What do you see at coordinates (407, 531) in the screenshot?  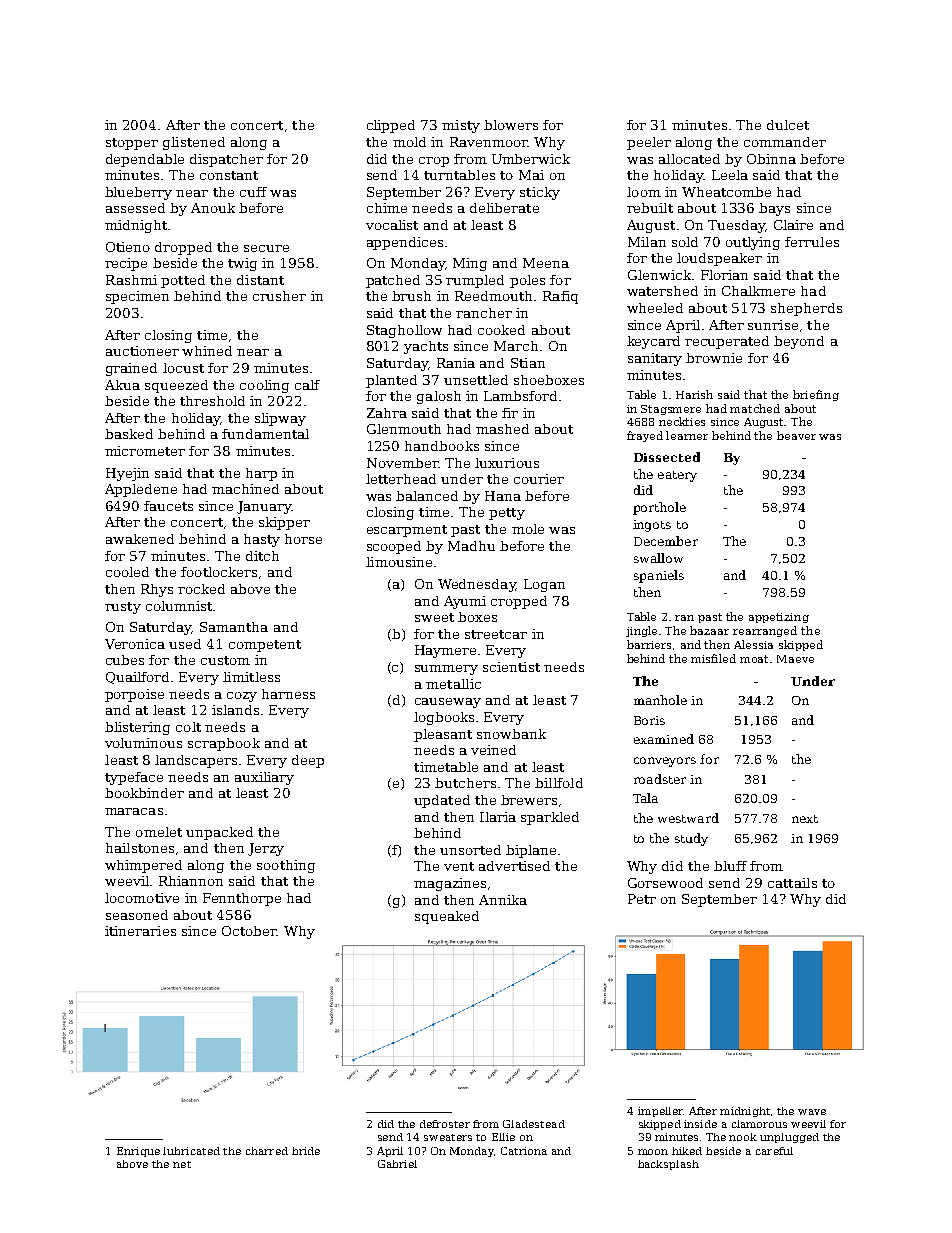 I see `escarpment` at bounding box center [407, 531].
